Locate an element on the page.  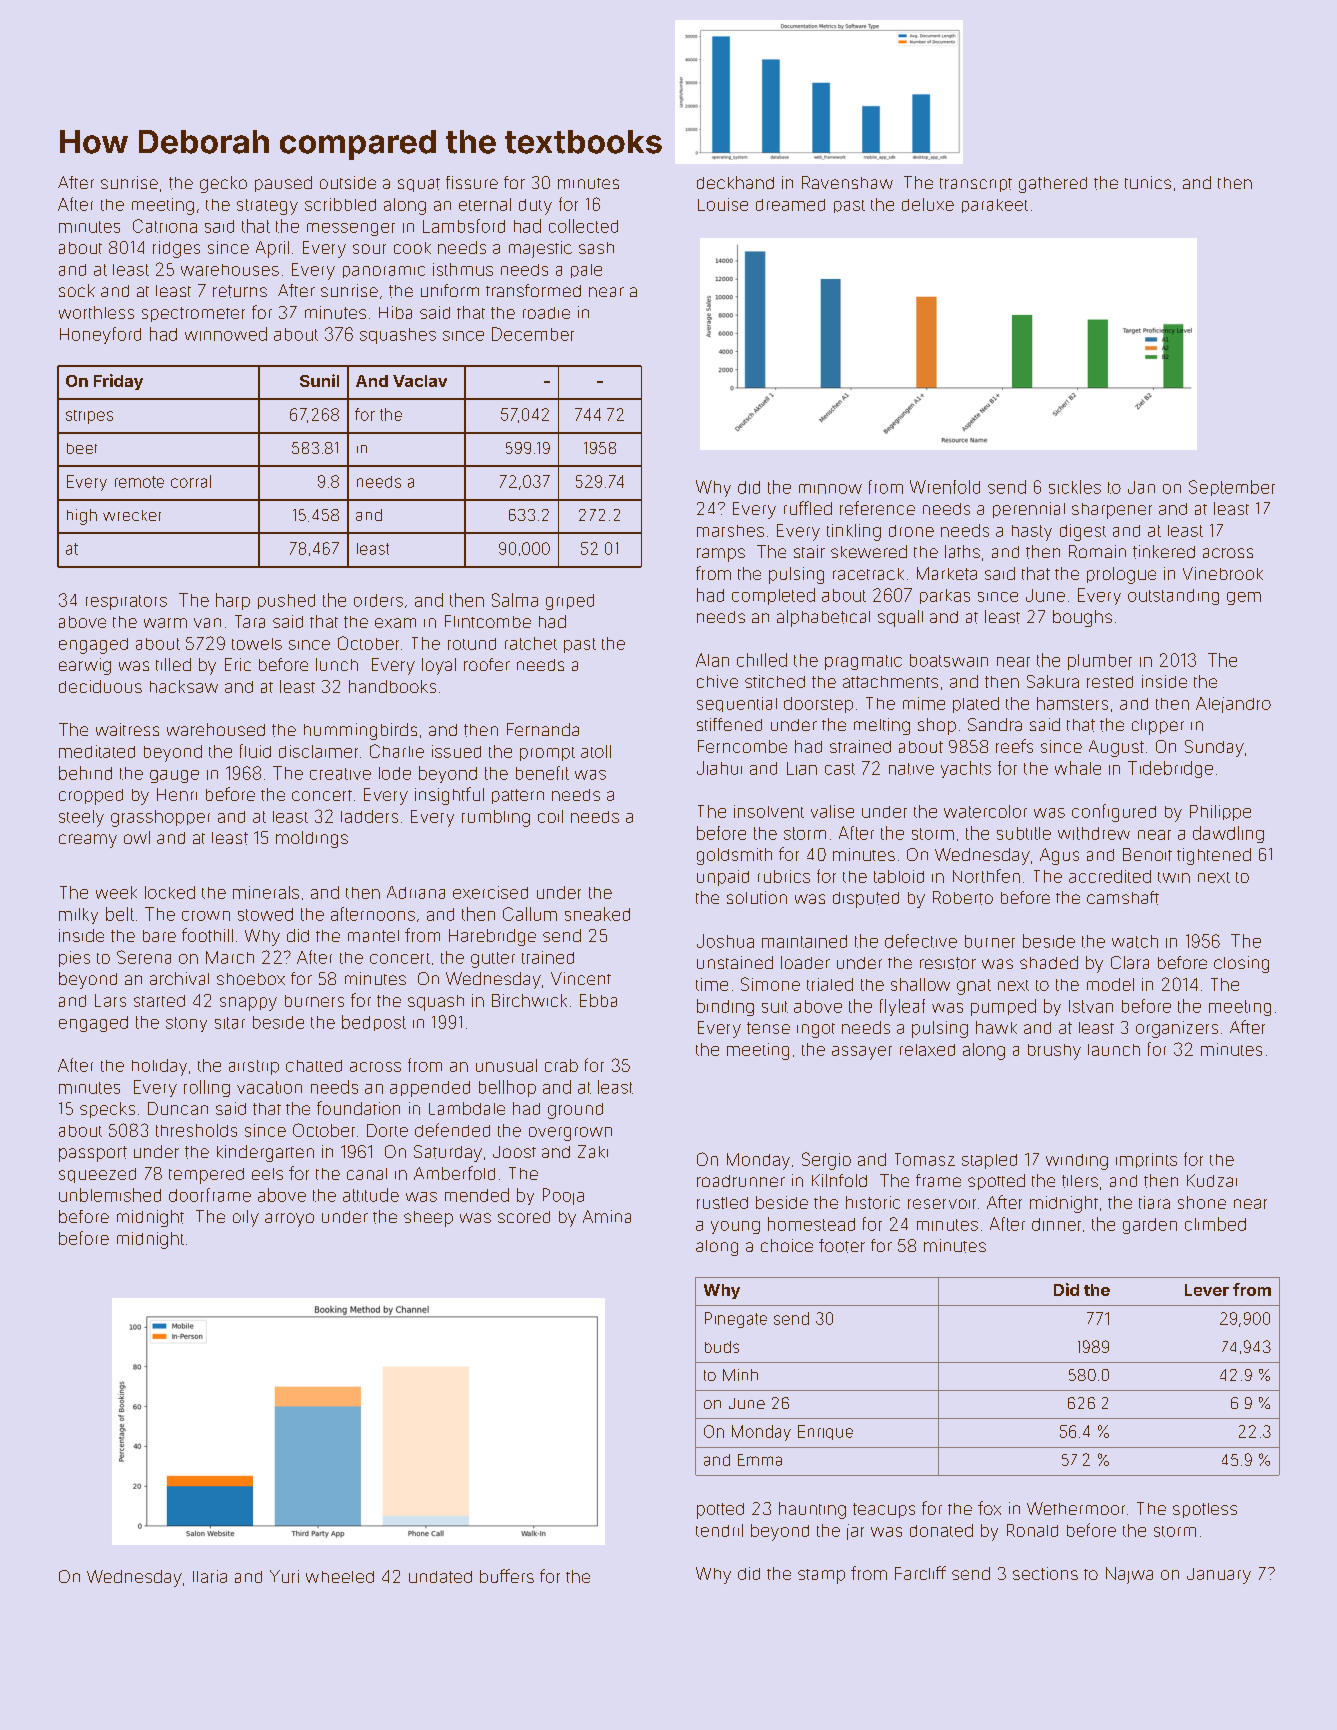
gecko is located at coordinates (223, 184).
